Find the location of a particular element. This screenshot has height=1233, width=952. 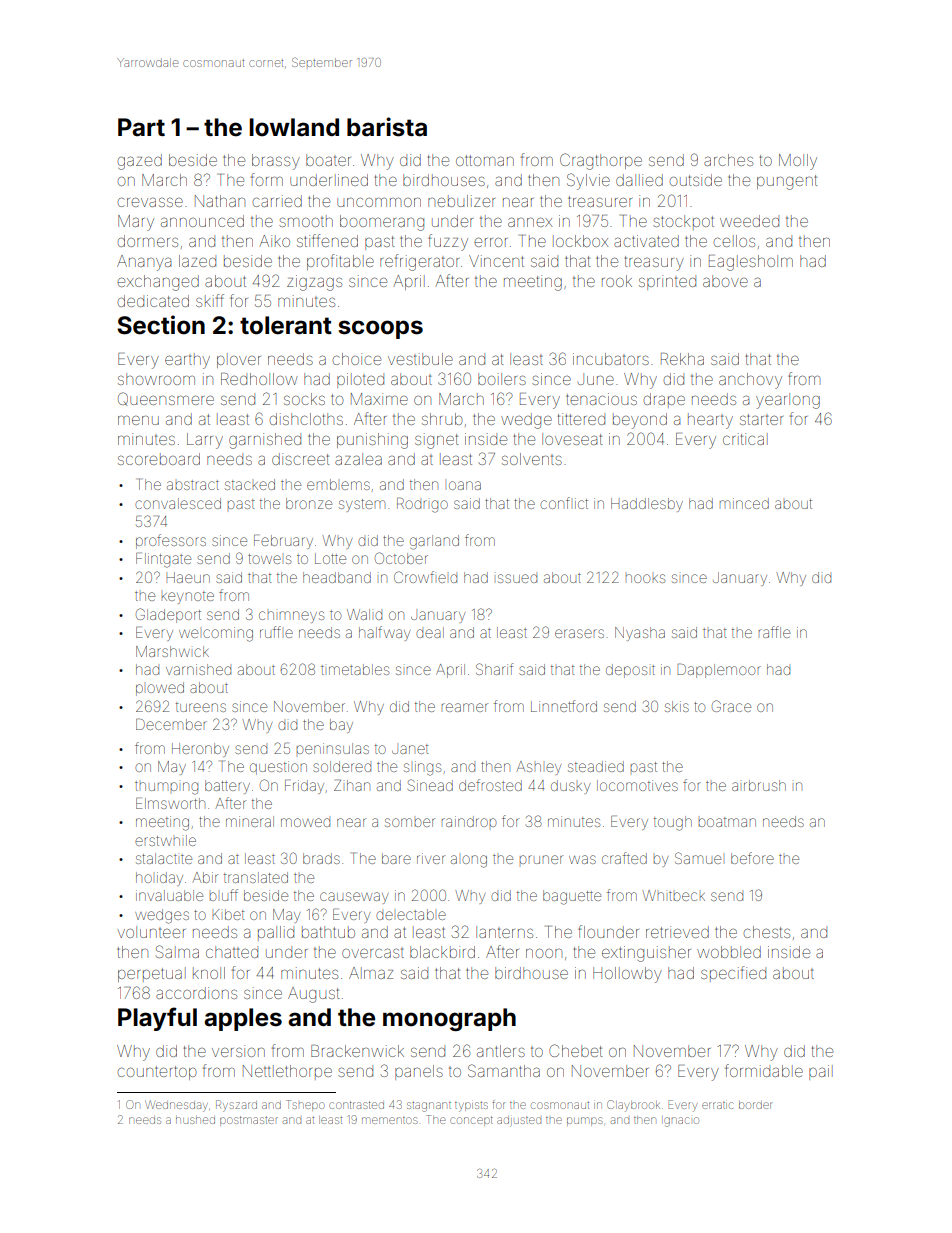

border is located at coordinates (756, 1105).
